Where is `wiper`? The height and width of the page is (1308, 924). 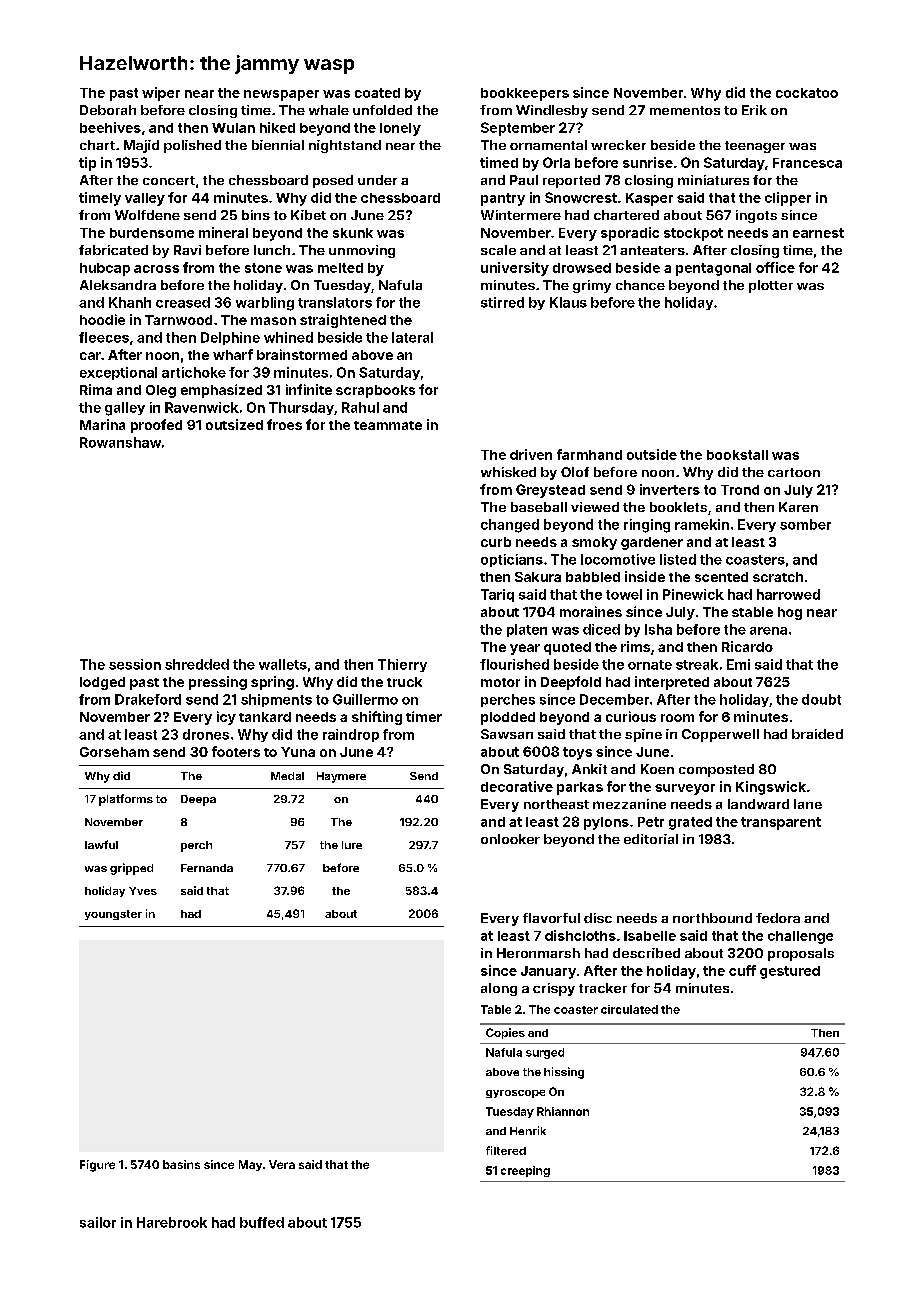 wiper is located at coordinates (161, 94).
